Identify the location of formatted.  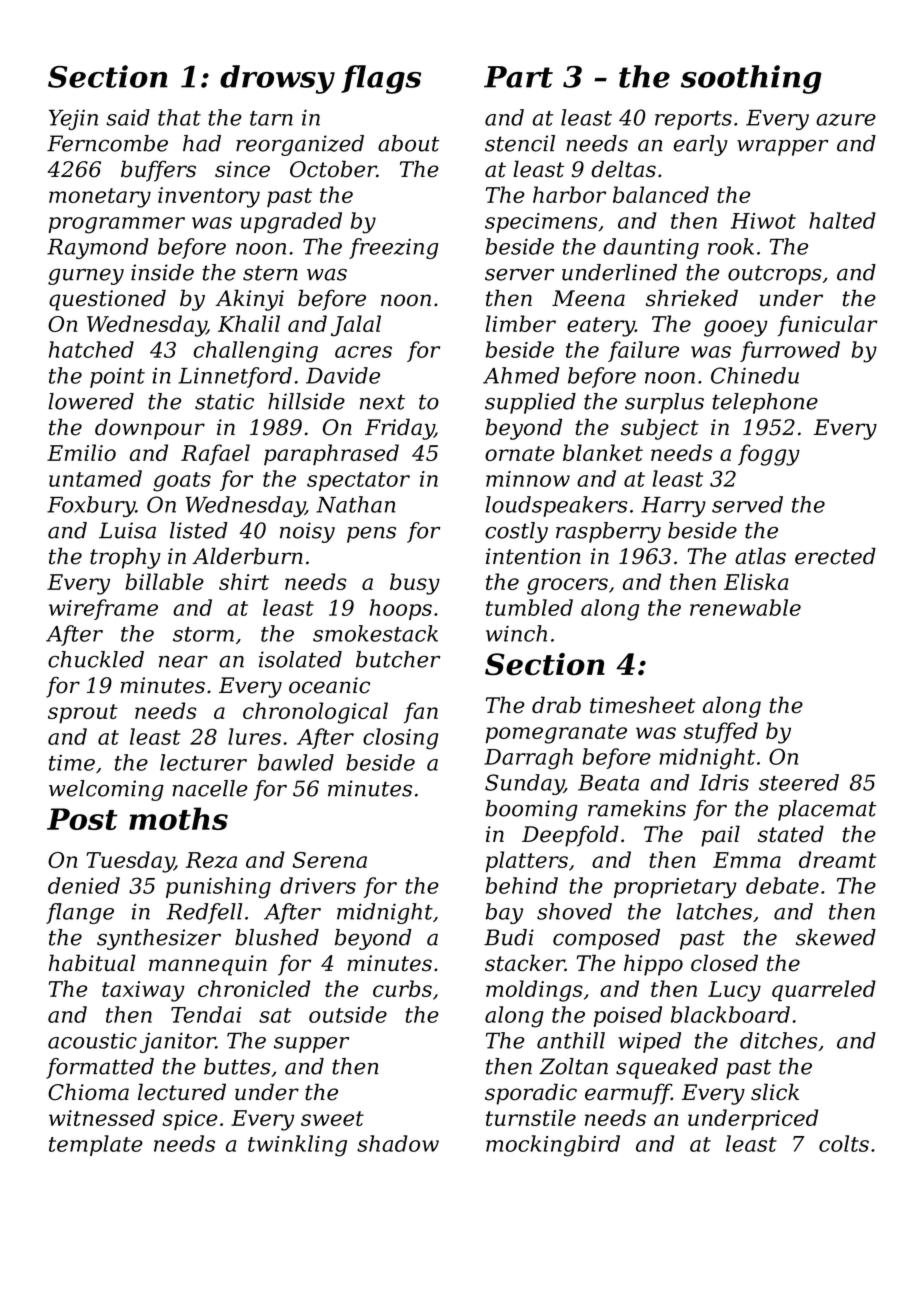
(100, 1068).
